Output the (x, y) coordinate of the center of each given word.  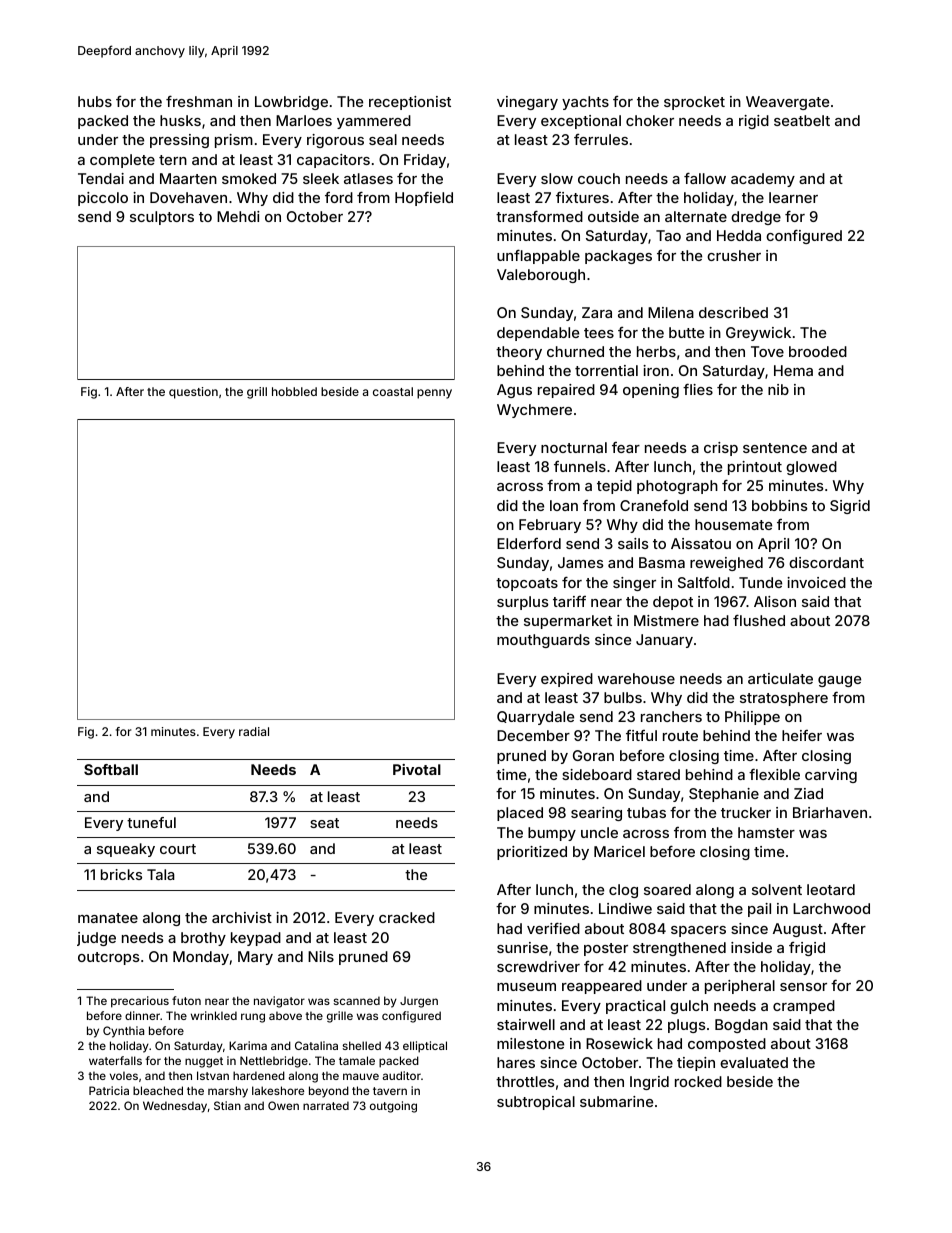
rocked (698, 1081)
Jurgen (419, 1002)
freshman (199, 101)
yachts (585, 103)
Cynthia (123, 1032)
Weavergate (787, 103)
